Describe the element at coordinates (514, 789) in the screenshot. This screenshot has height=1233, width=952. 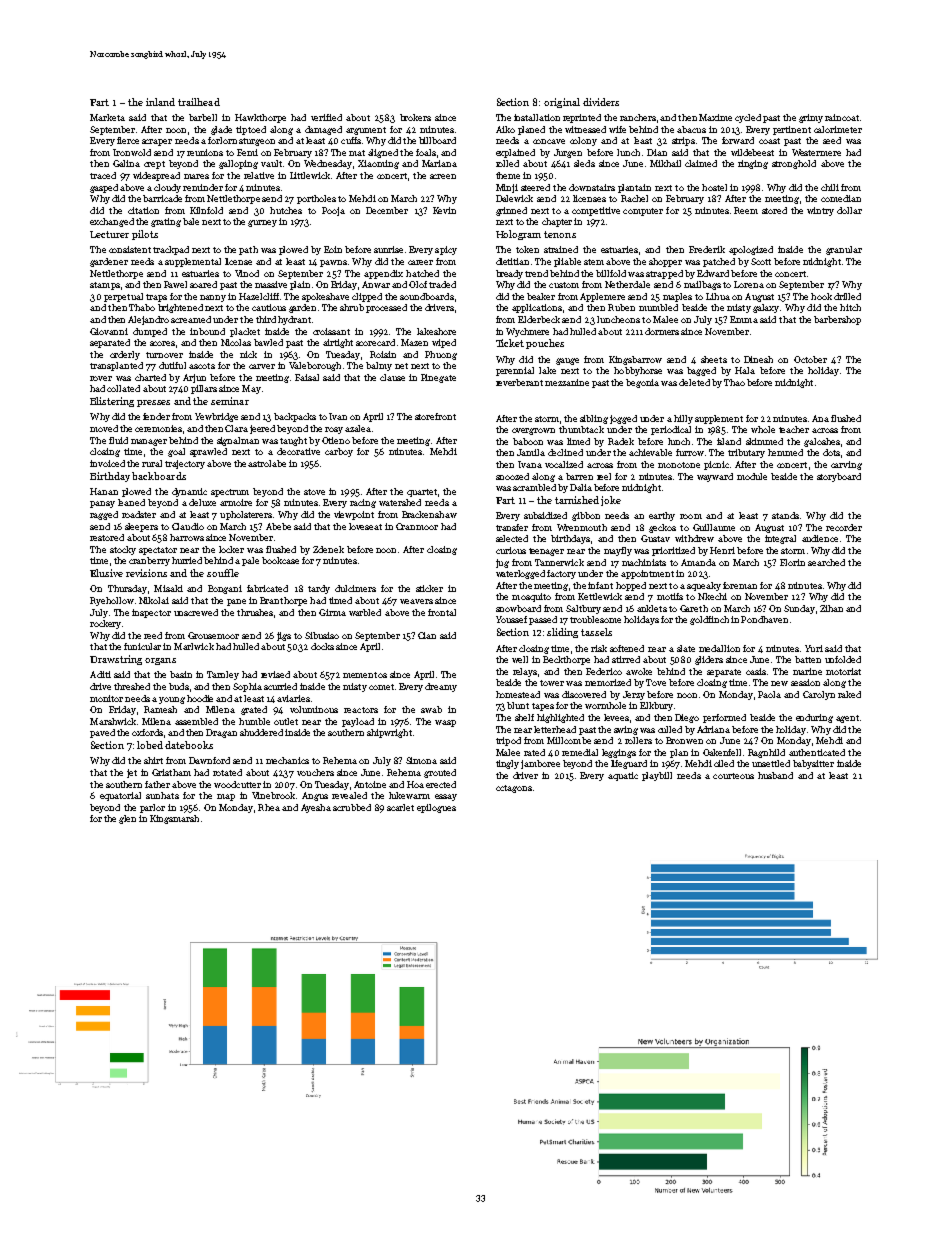
I see `octagons` at that location.
